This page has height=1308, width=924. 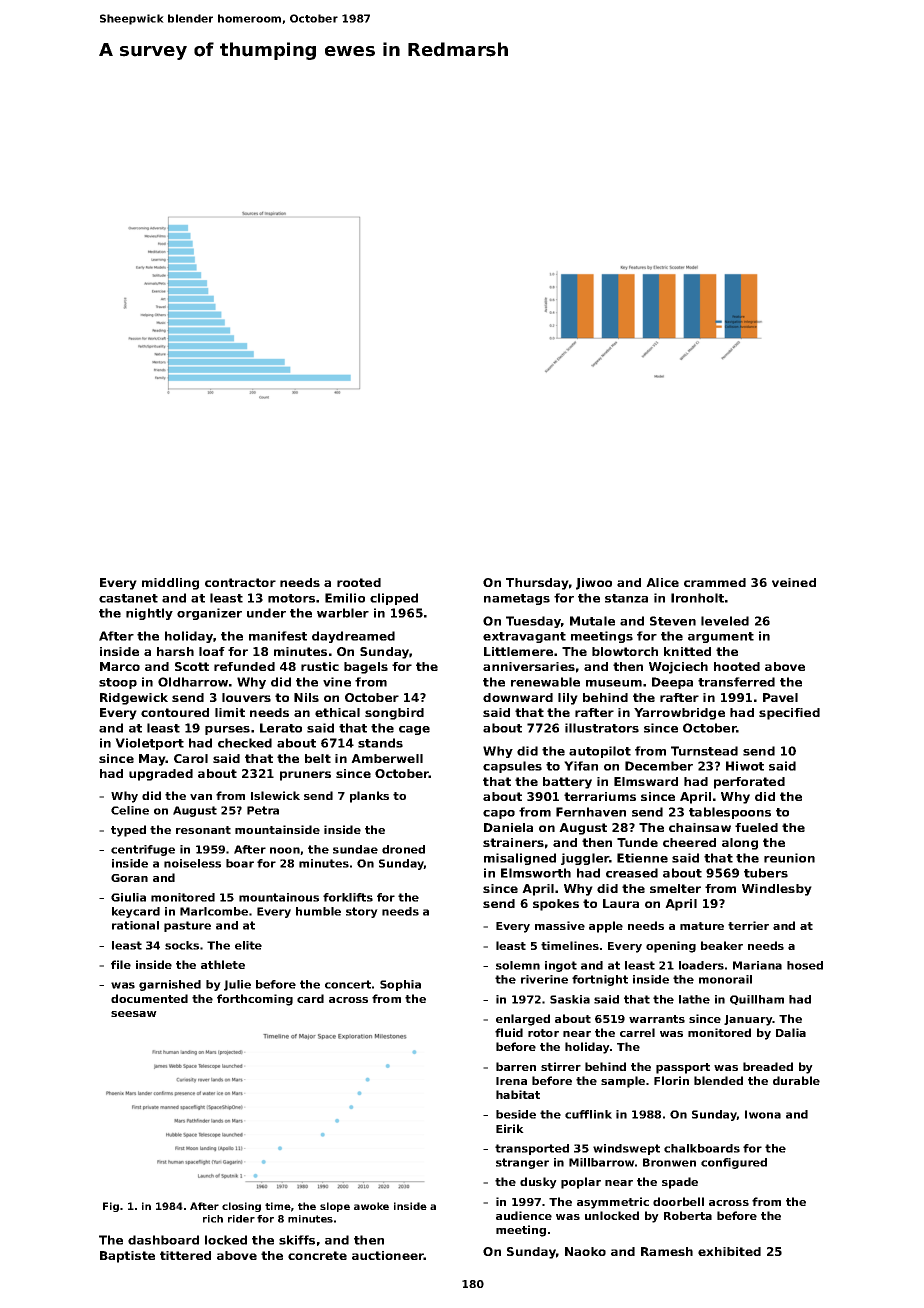 I want to click on Yarrowbridge, so click(x=679, y=714).
